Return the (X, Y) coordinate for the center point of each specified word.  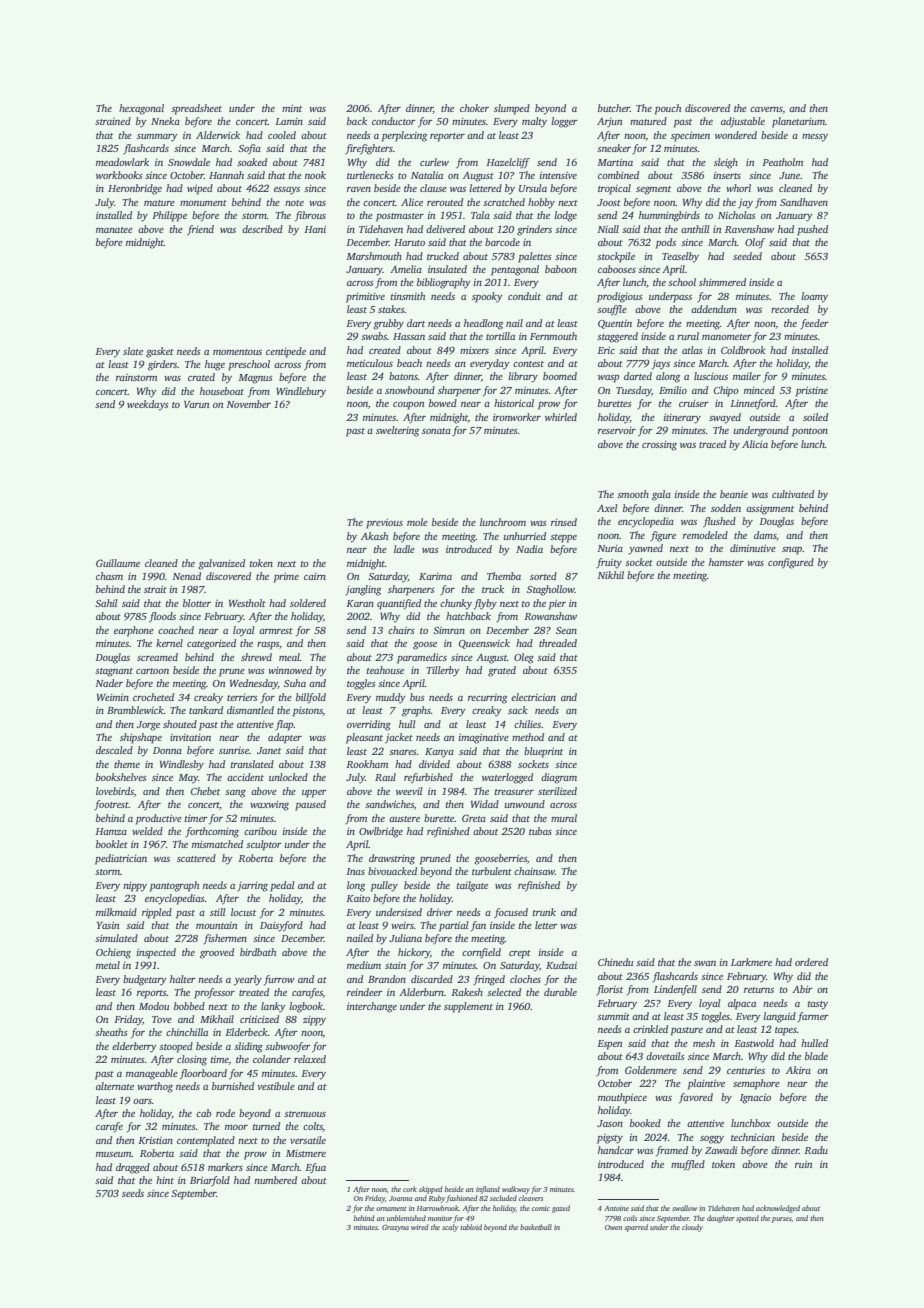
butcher (614, 108)
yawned (645, 549)
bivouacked (392, 871)
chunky (456, 604)
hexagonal (141, 109)
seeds (133, 1193)
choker (474, 108)
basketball (536, 1227)
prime (286, 577)
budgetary (145, 980)
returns (759, 990)
